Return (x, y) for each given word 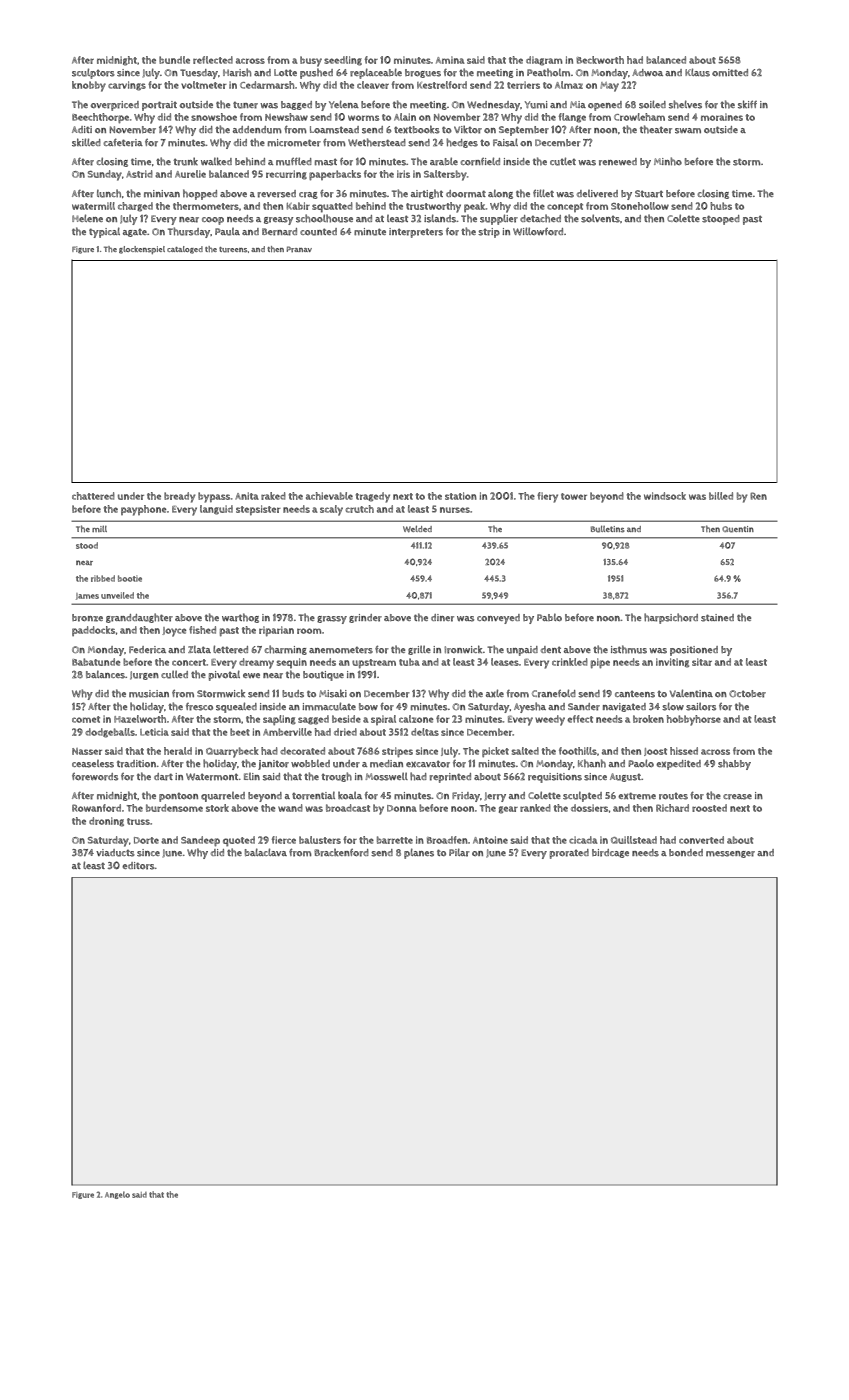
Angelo (117, 1195)
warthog (240, 618)
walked (216, 161)
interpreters (416, 233)
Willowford (538, 231)
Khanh (592, 763)
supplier (499, 219)
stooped (721, 220)
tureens (233, 250)
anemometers (341, 650)
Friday (466, 797)
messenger (730, 854)
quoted (239, 841)
